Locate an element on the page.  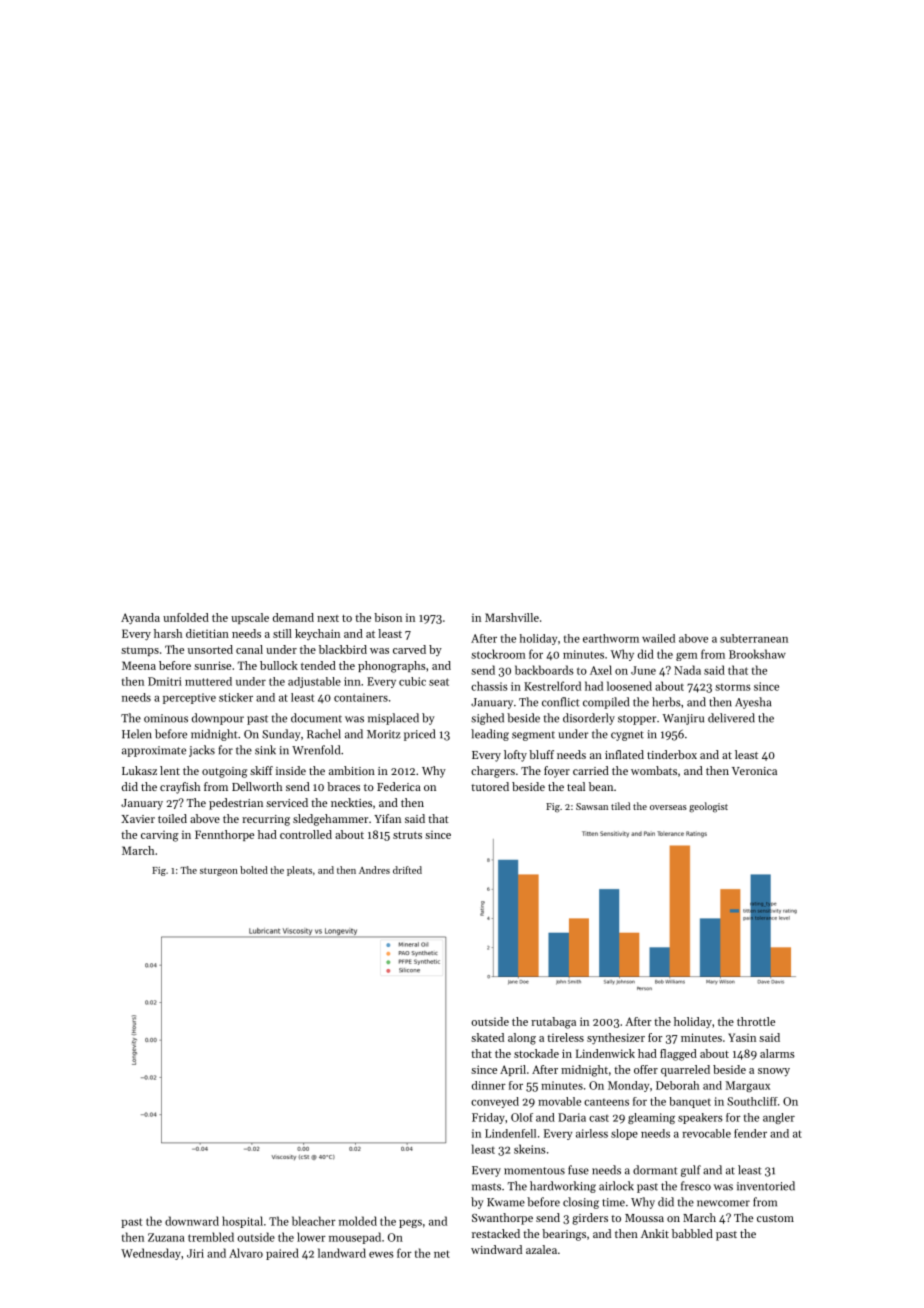
Marshville is located at coordinates (512, 617).
